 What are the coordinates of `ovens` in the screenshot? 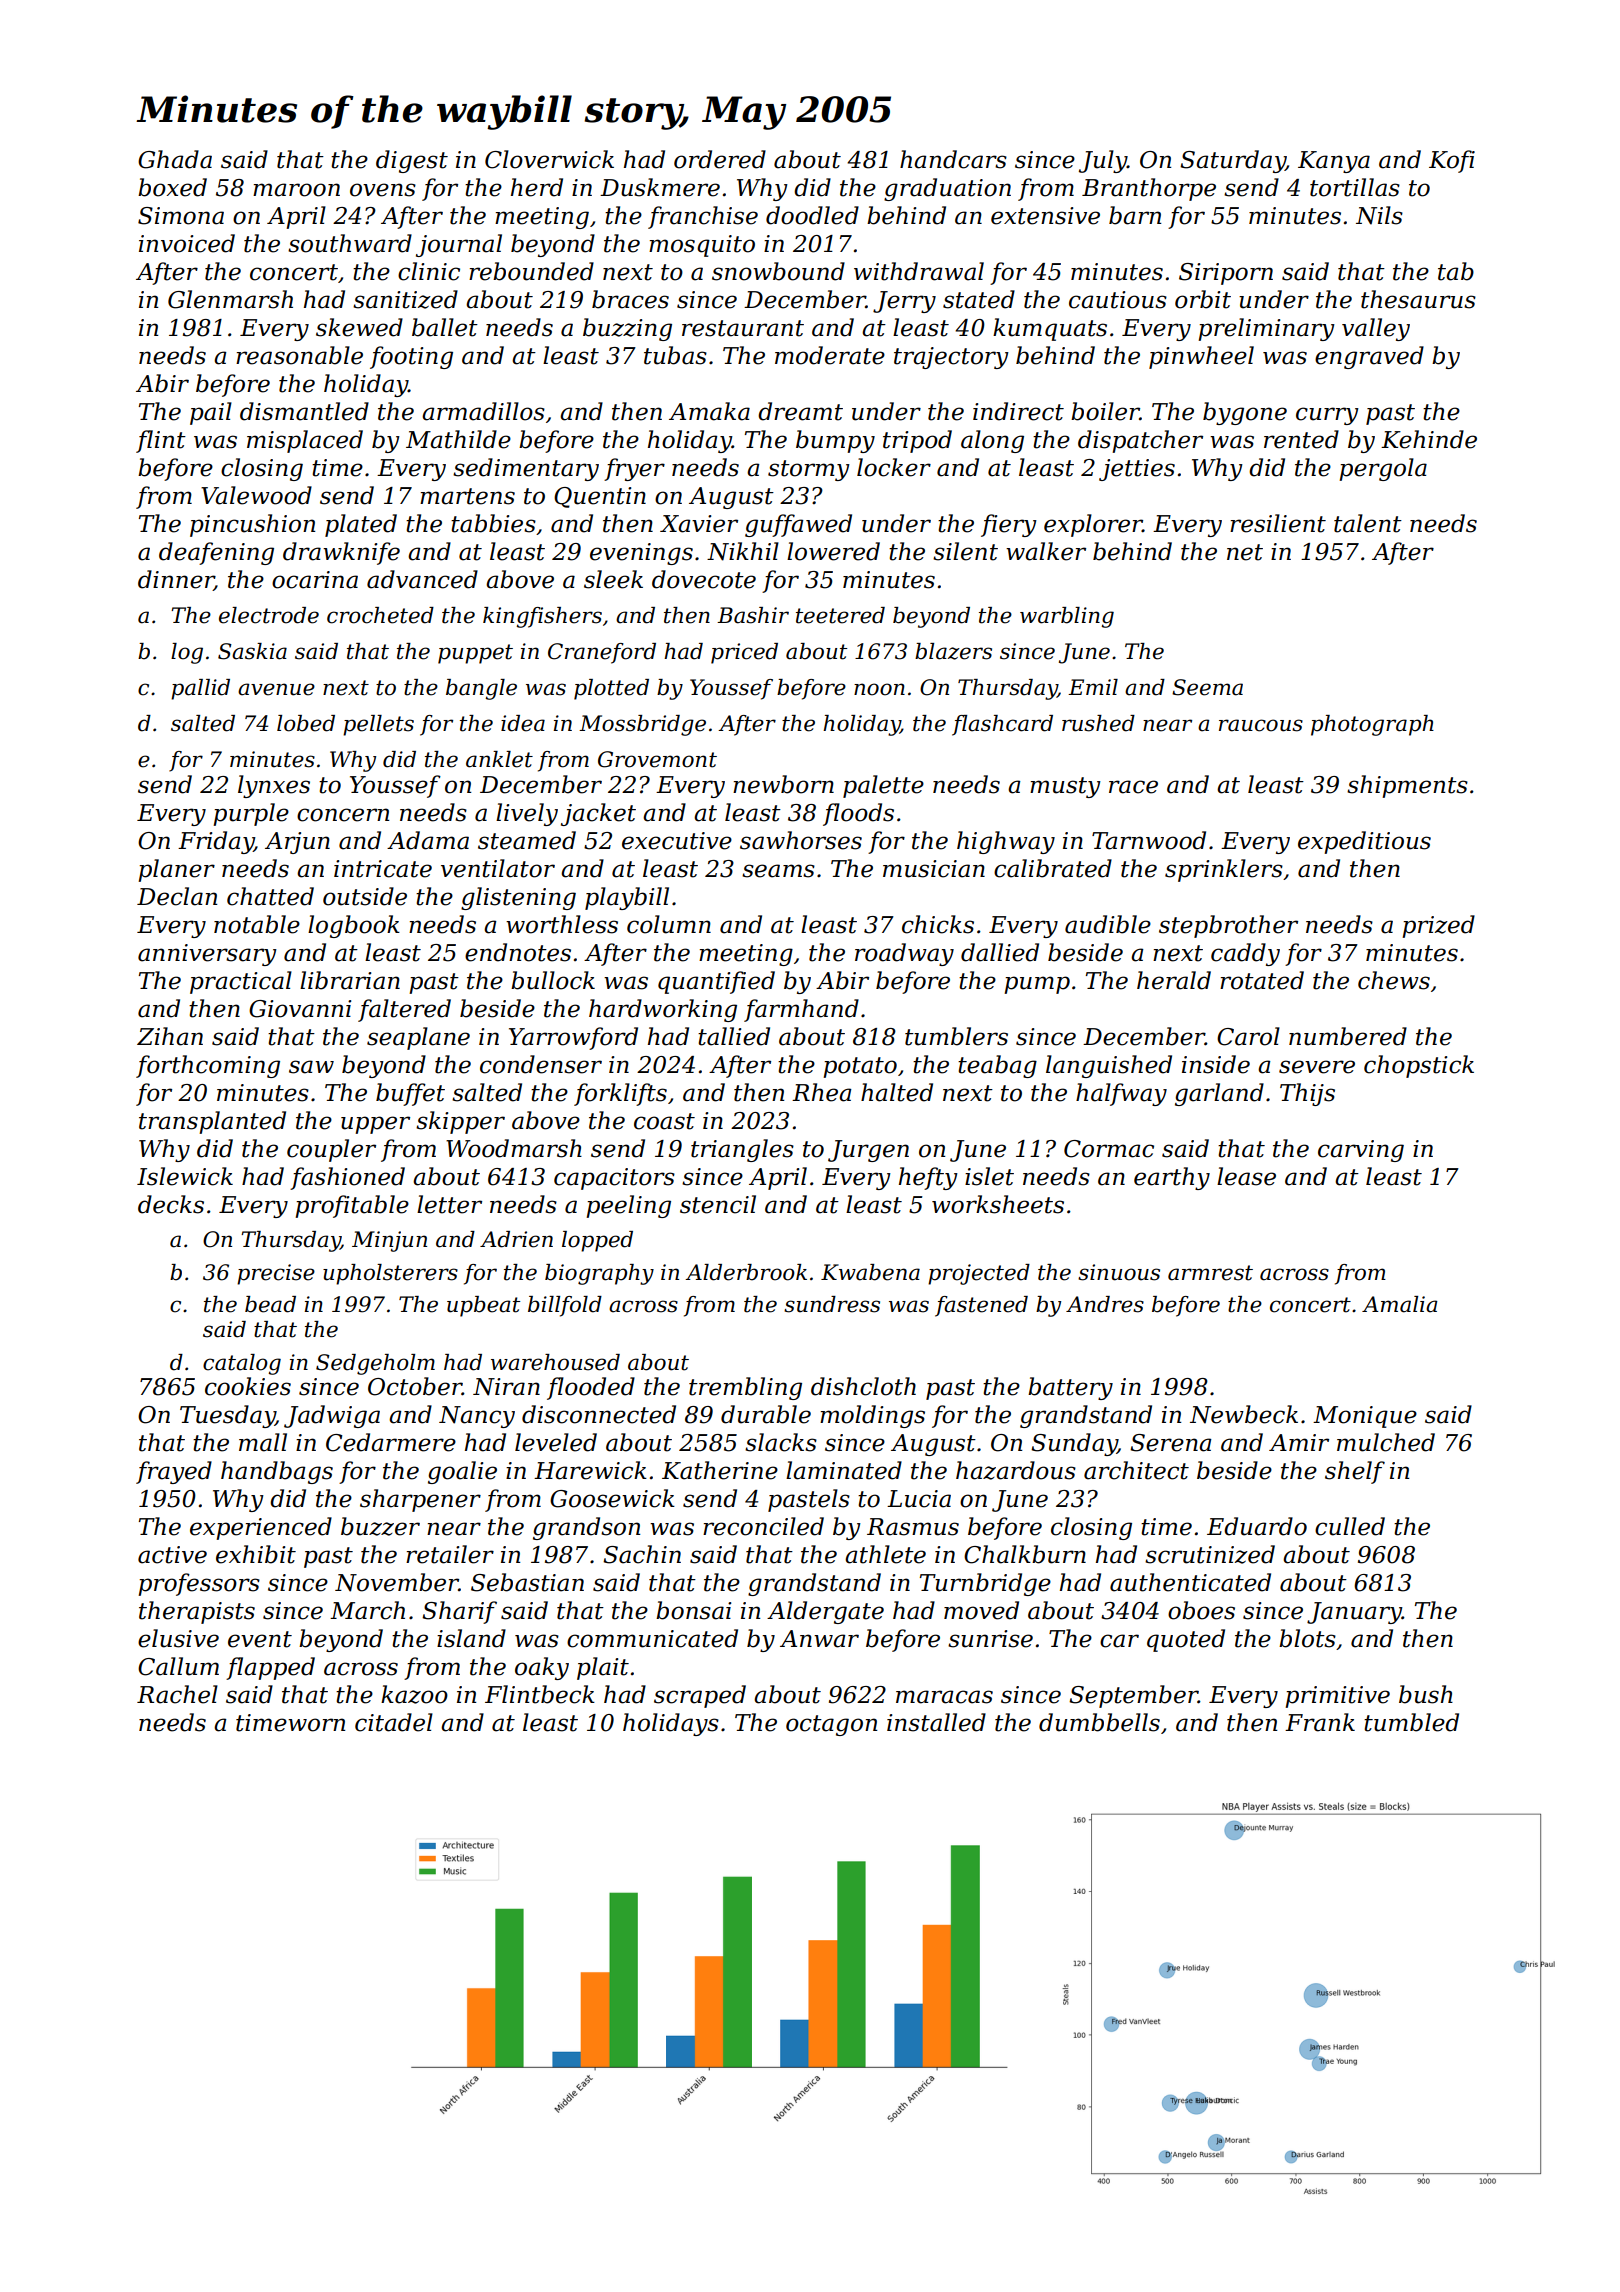 It's located at (383, 190).
